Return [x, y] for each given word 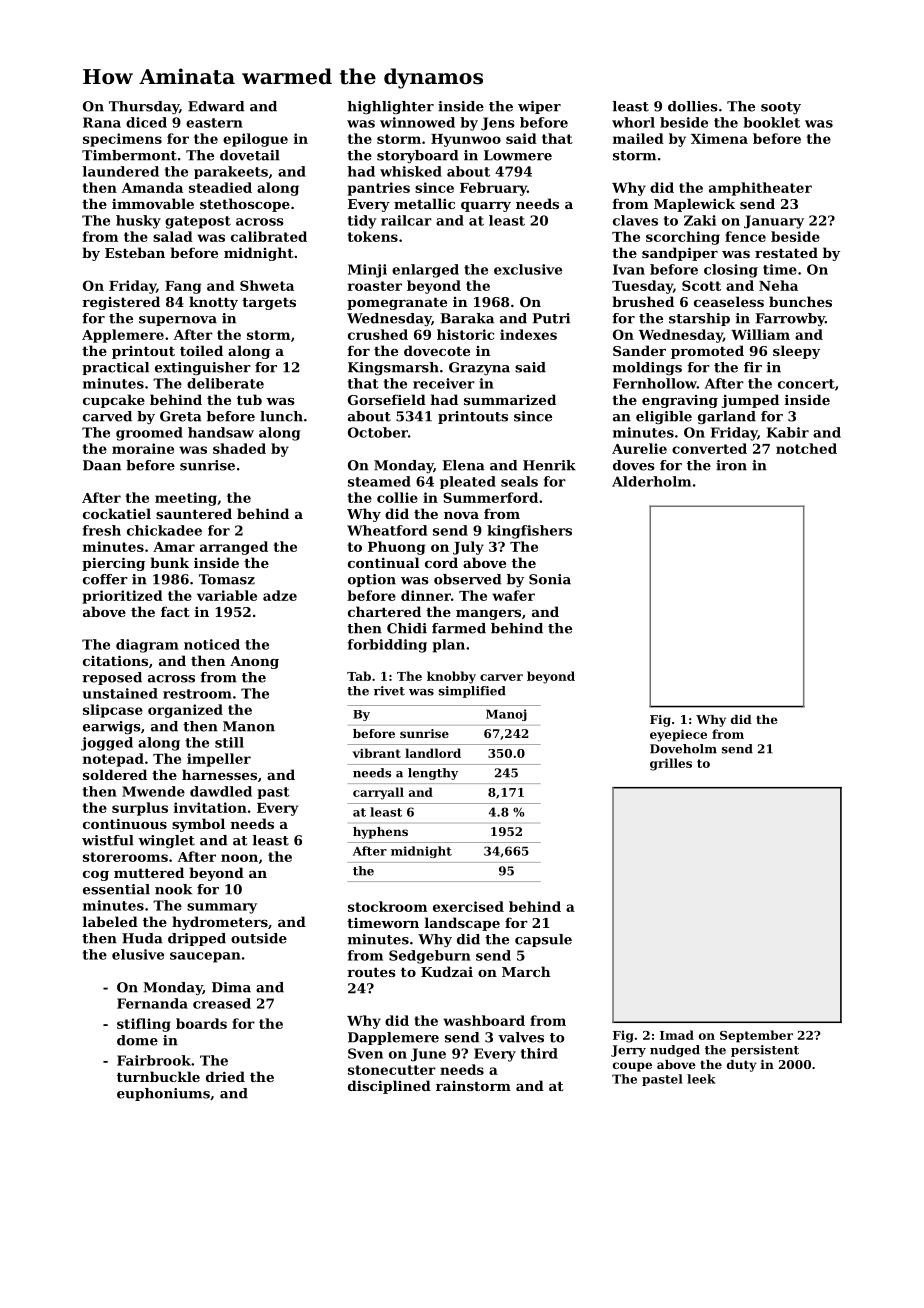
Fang [183, 287]
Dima [231, 987]
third [539, 1053]
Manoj [506, 715]
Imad [677, 1035]
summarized [510, 399]
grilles [671, 764]
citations [115, 660]
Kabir [788, 432]
